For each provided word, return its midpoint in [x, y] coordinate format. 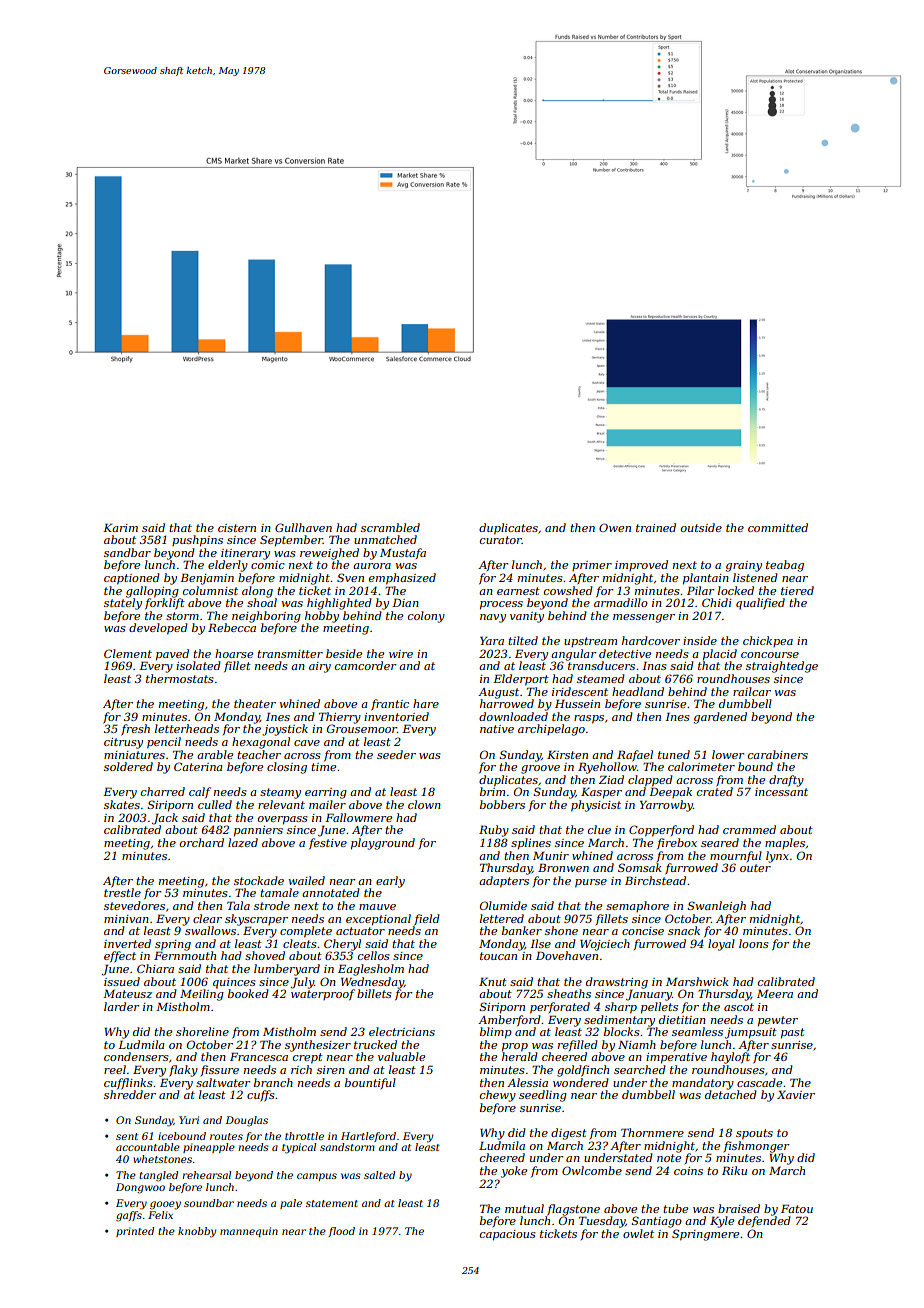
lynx [777, 857]
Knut [493, 981]
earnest [518, 591]
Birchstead [655, 880]
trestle [122, 892]
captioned [132, 579]
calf [200, 792]
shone [561, 930]
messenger [644, 618]
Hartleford [368, 1137]
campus [317, 1177]
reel [115, 1069]
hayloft [730, 1058]
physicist [596, 806]
